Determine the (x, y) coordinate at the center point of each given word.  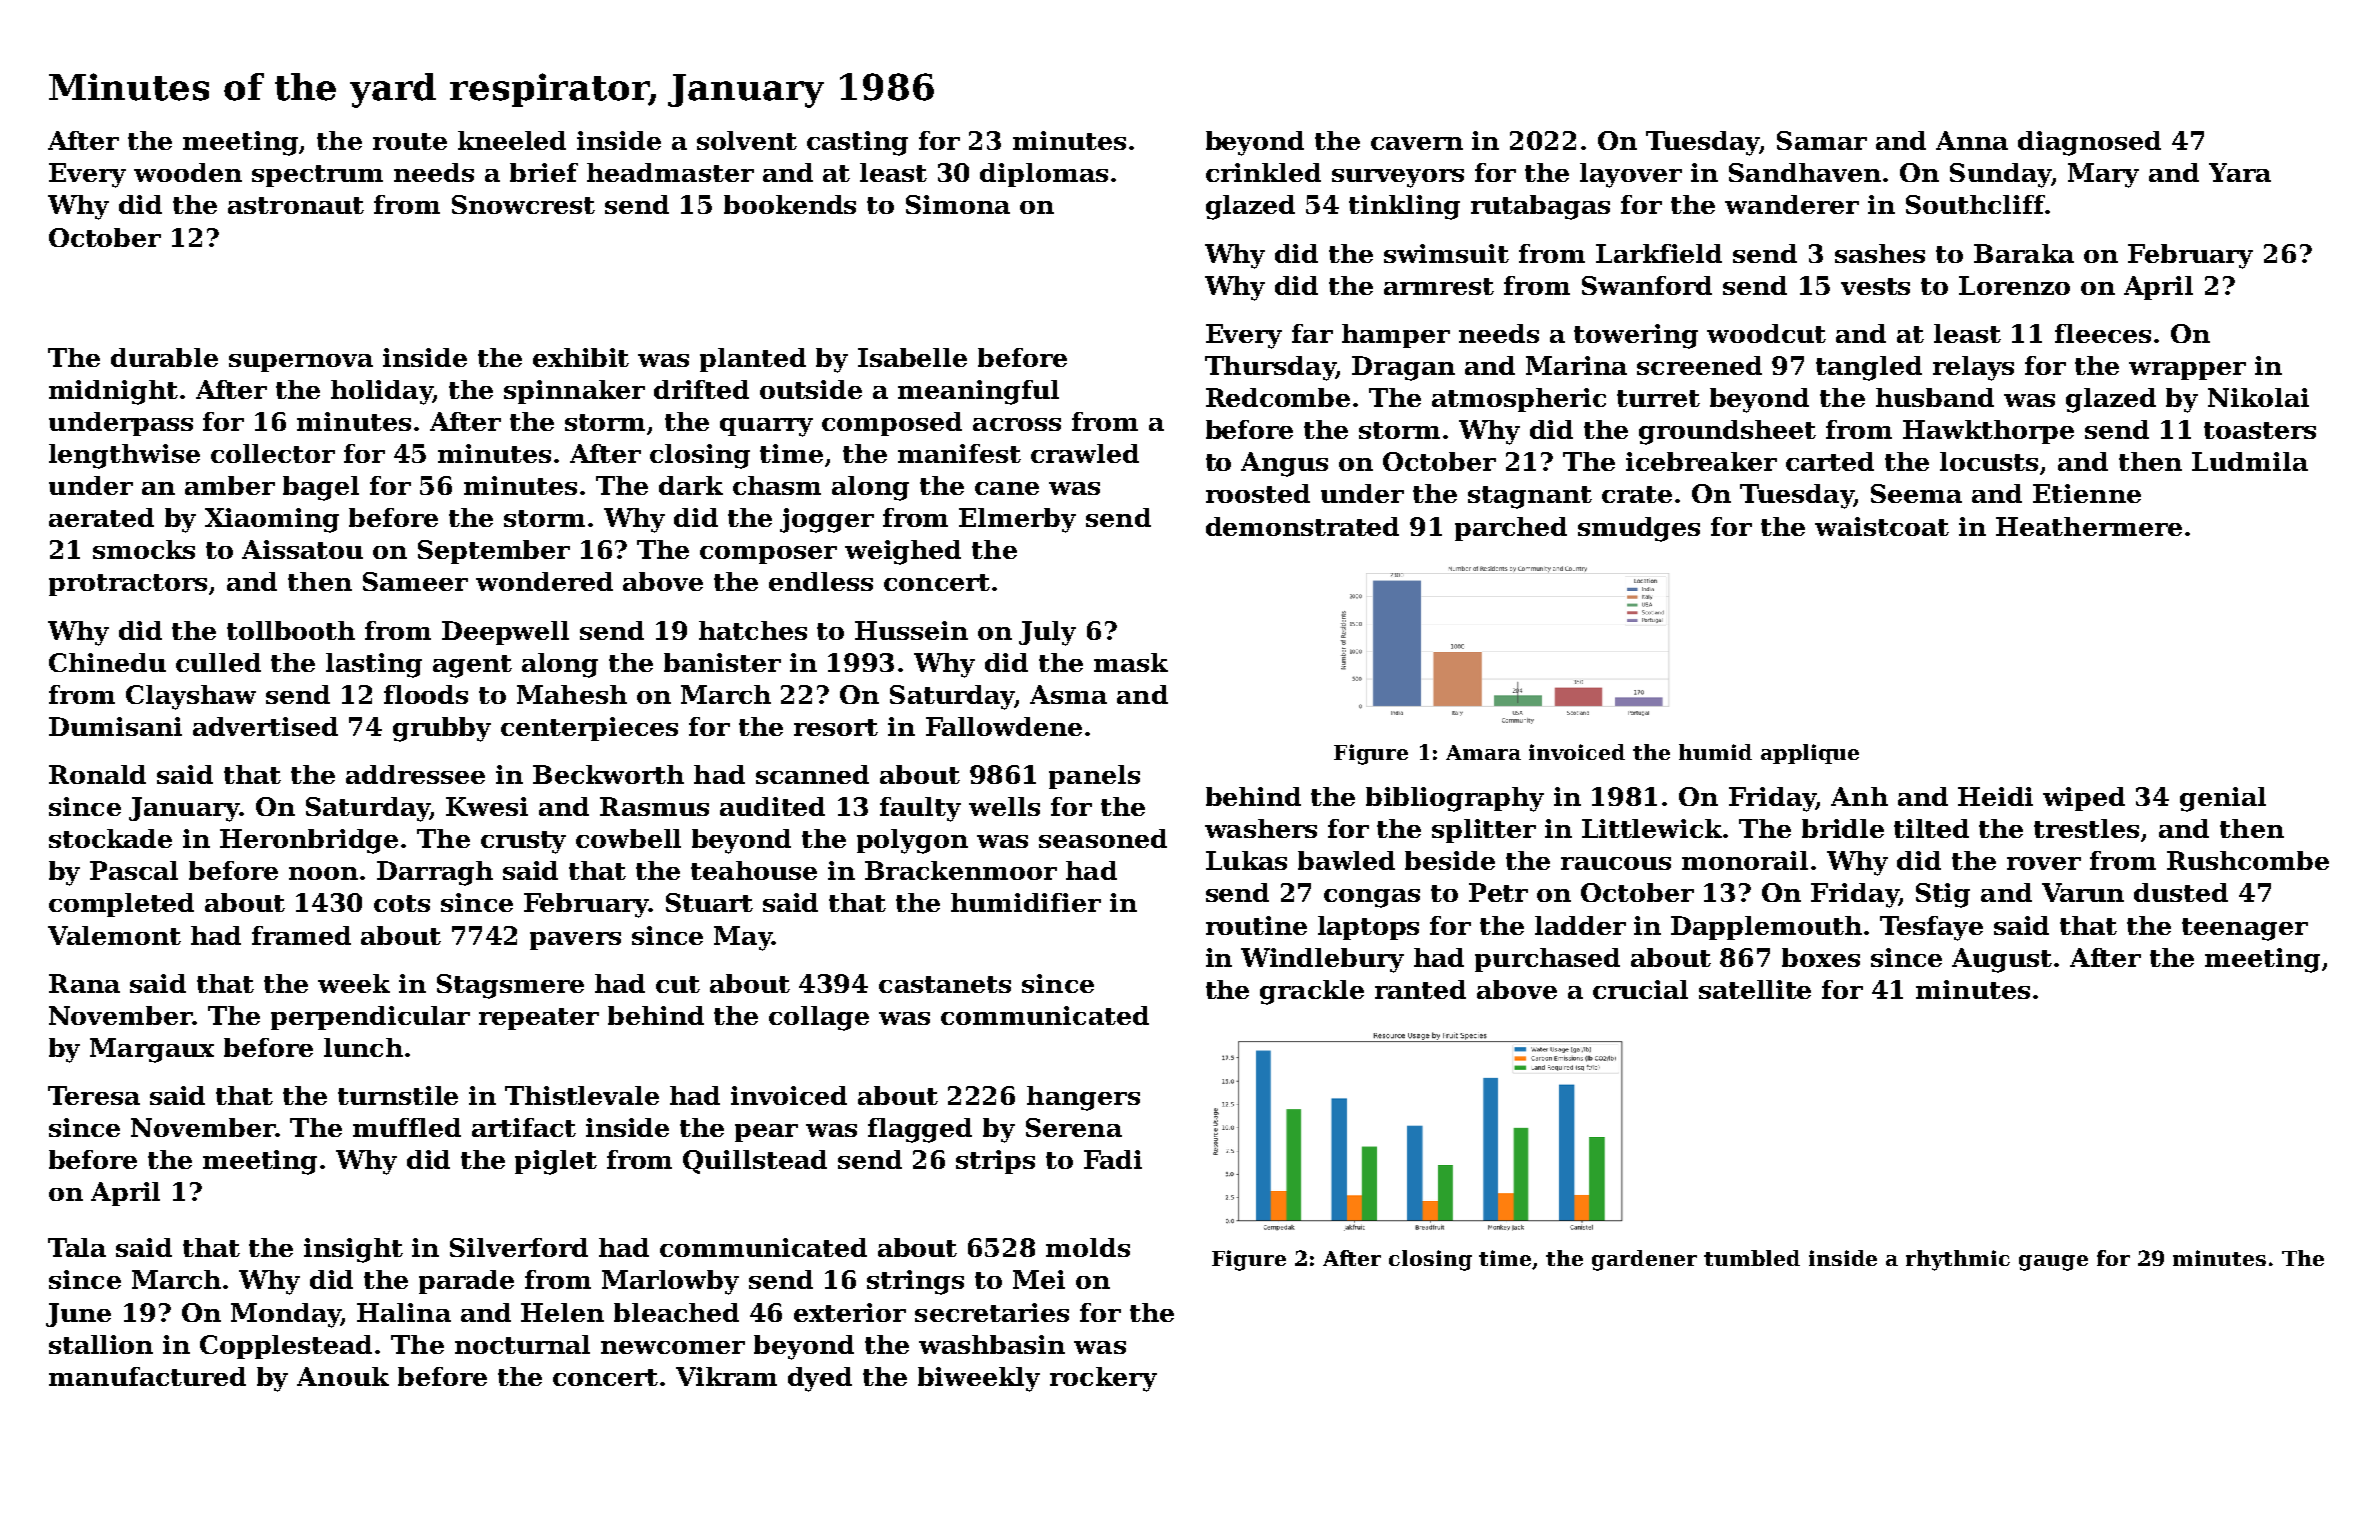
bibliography (1455, 799)
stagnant (1530, 497)
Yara (2240, 172)
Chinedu (107, 662)
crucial (1640, 989)
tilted (1931, 828)
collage (819, 1018)
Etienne (2087, 493)
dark (691, 485)
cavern (1417, 143)
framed (301, 935)
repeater (539, 1019)
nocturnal (522, 1344)
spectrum (317, 176)
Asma (1068, 694)
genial (2223, 799)
